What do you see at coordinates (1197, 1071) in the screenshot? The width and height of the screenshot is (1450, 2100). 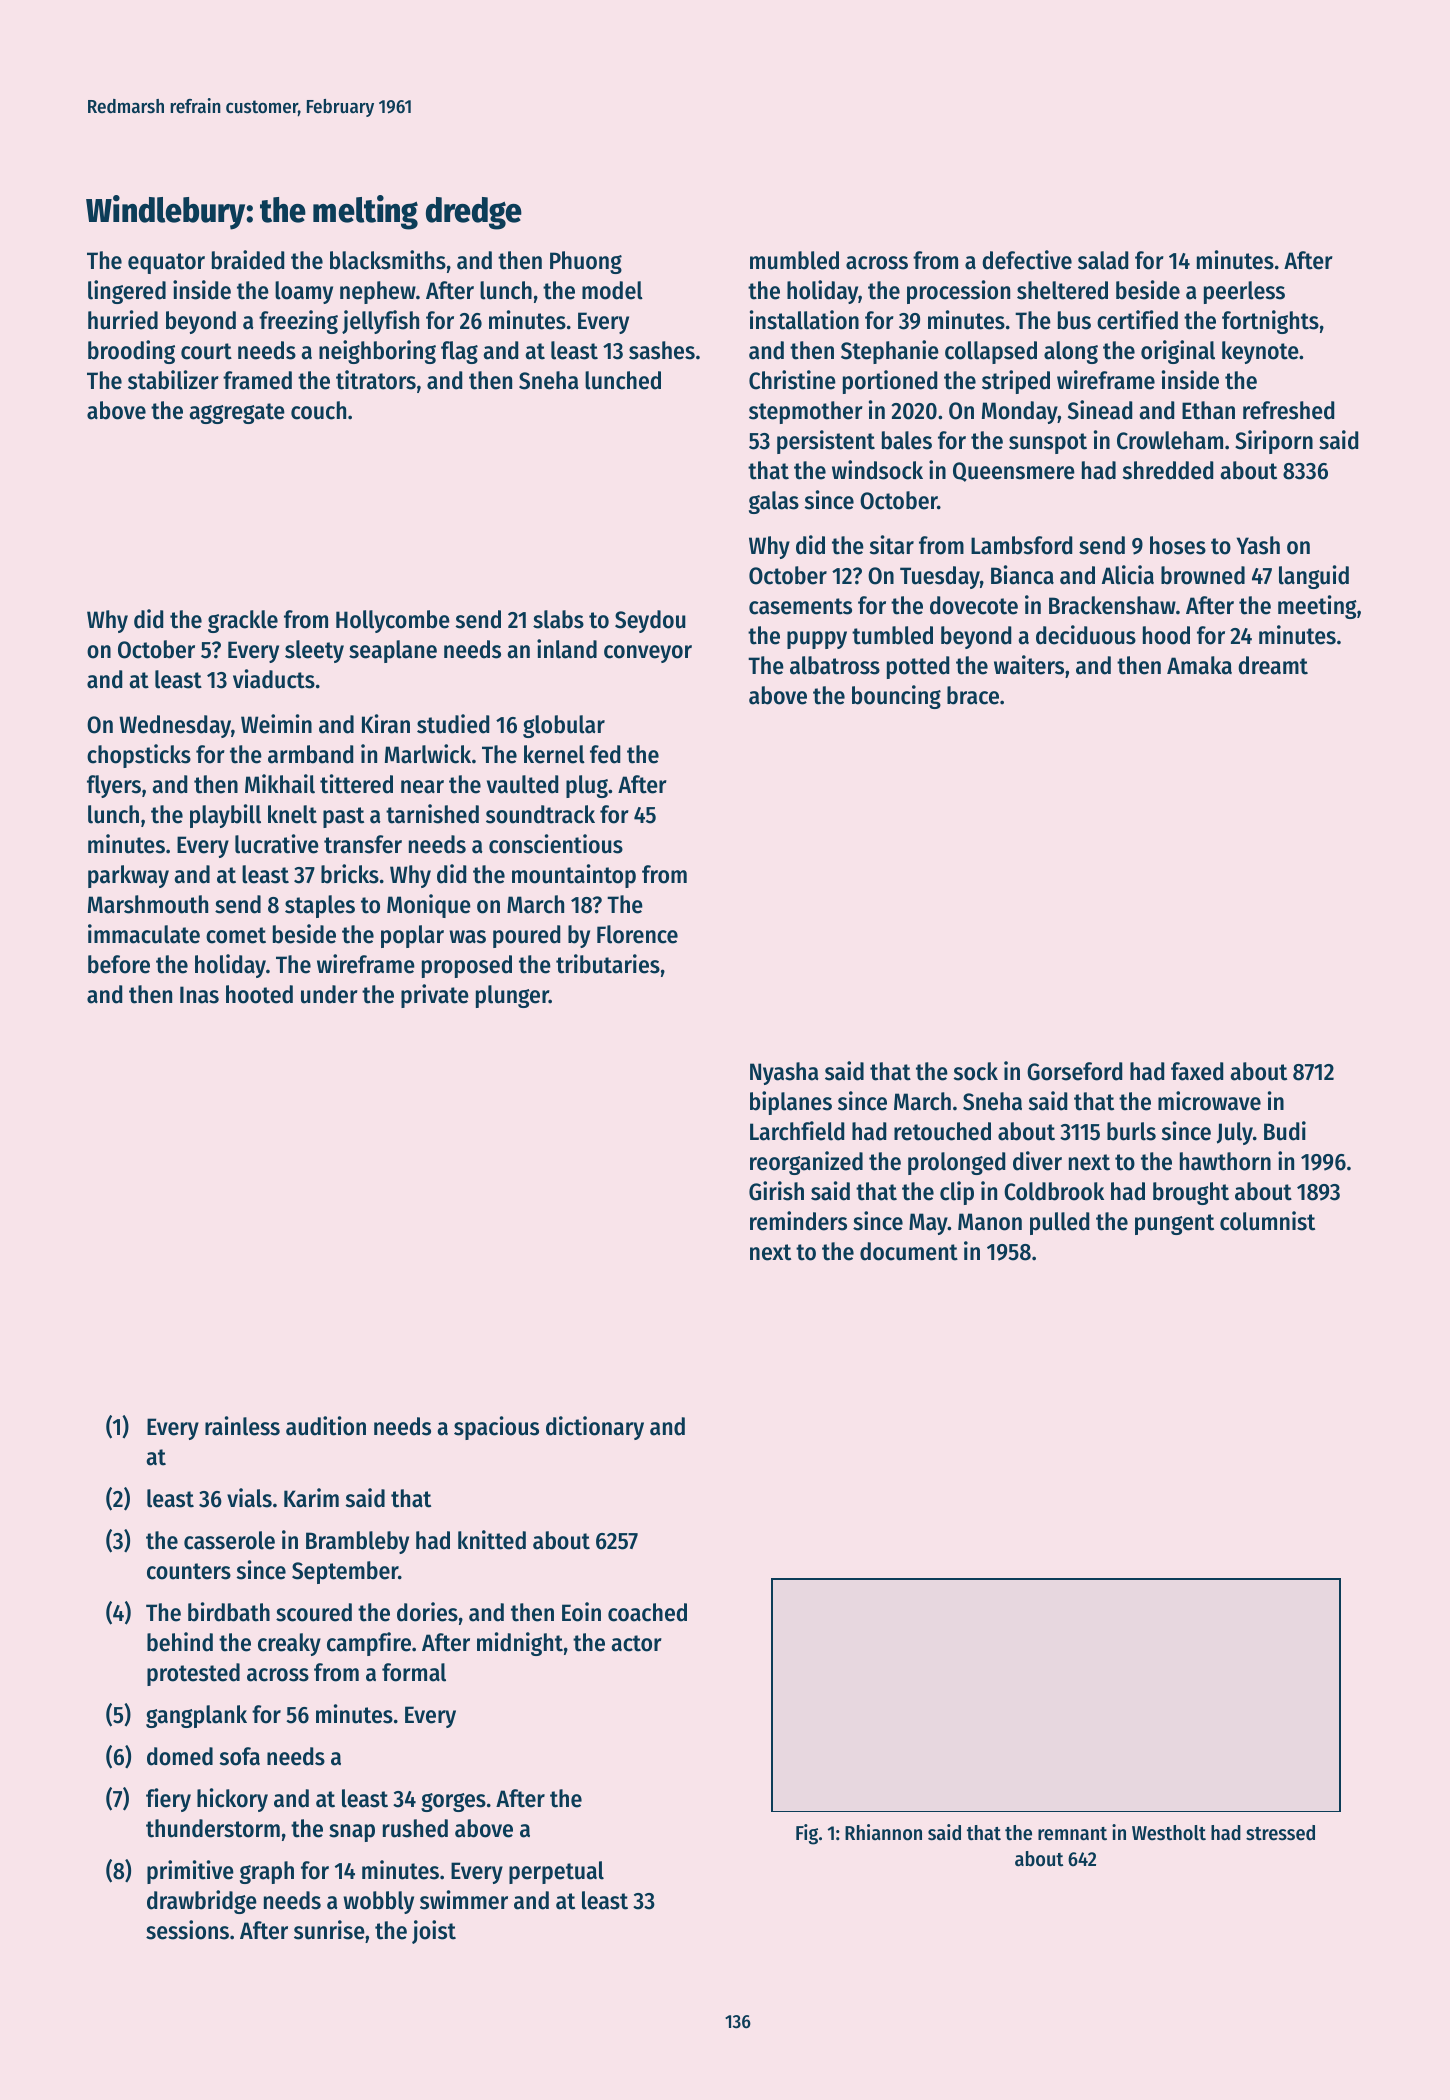 I see `faxed` at bounding box center [1197, 1071].
